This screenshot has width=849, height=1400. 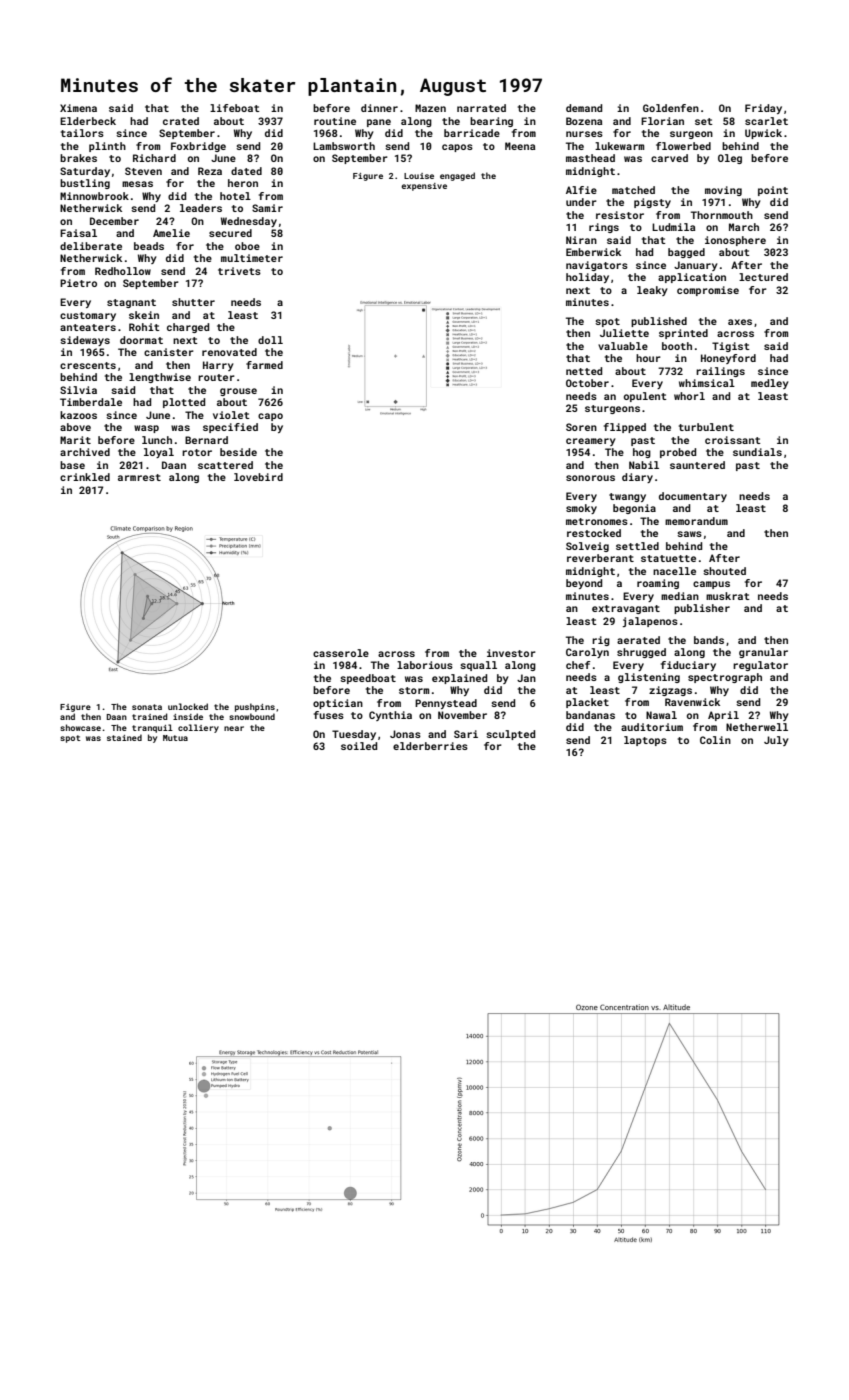 What do you see at coordinates (85, 477) in the screenshot?
I see `crinkled` at bounding box center [85, 477].
